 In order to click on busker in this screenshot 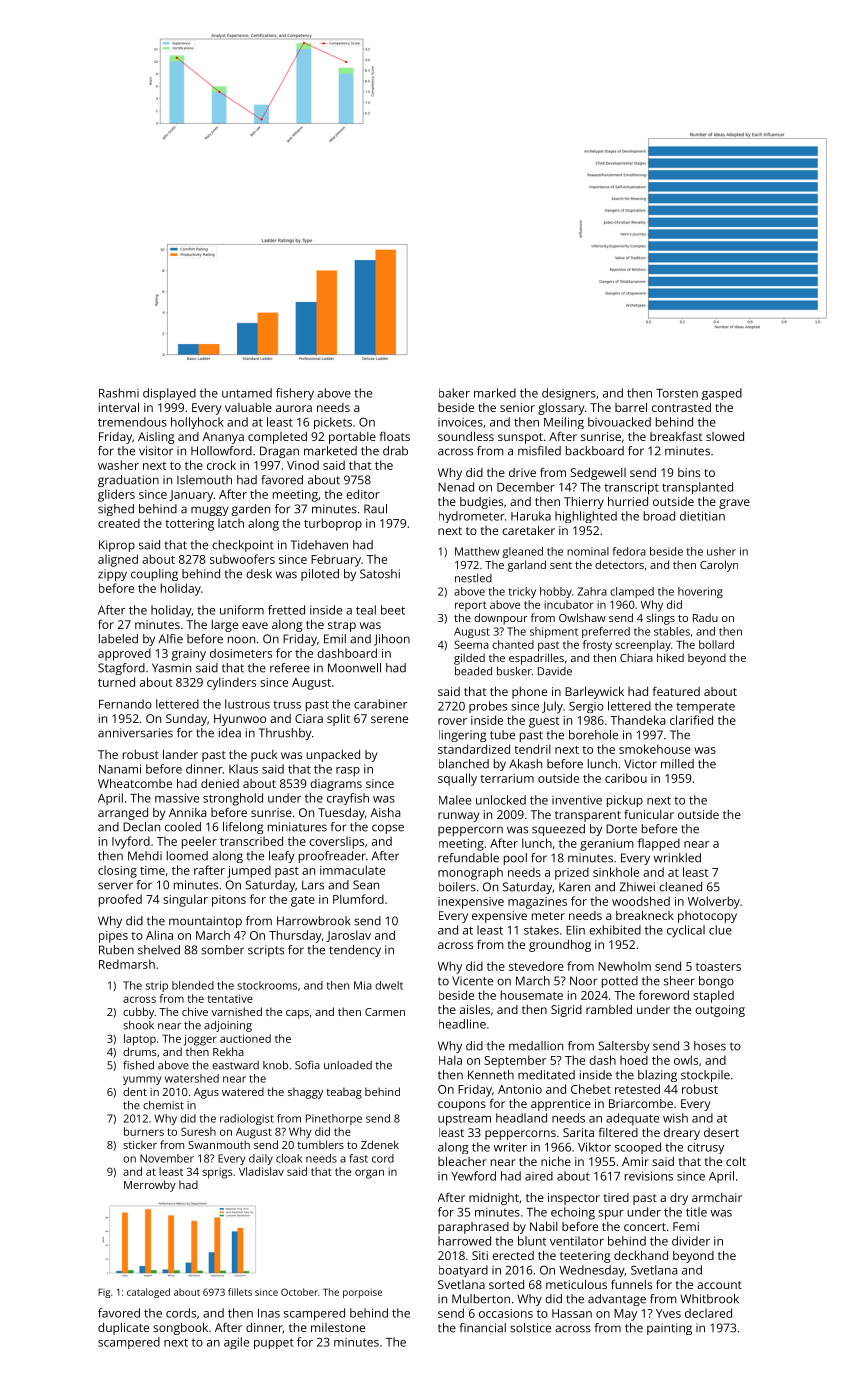, I will do `click(514, 671)`.
